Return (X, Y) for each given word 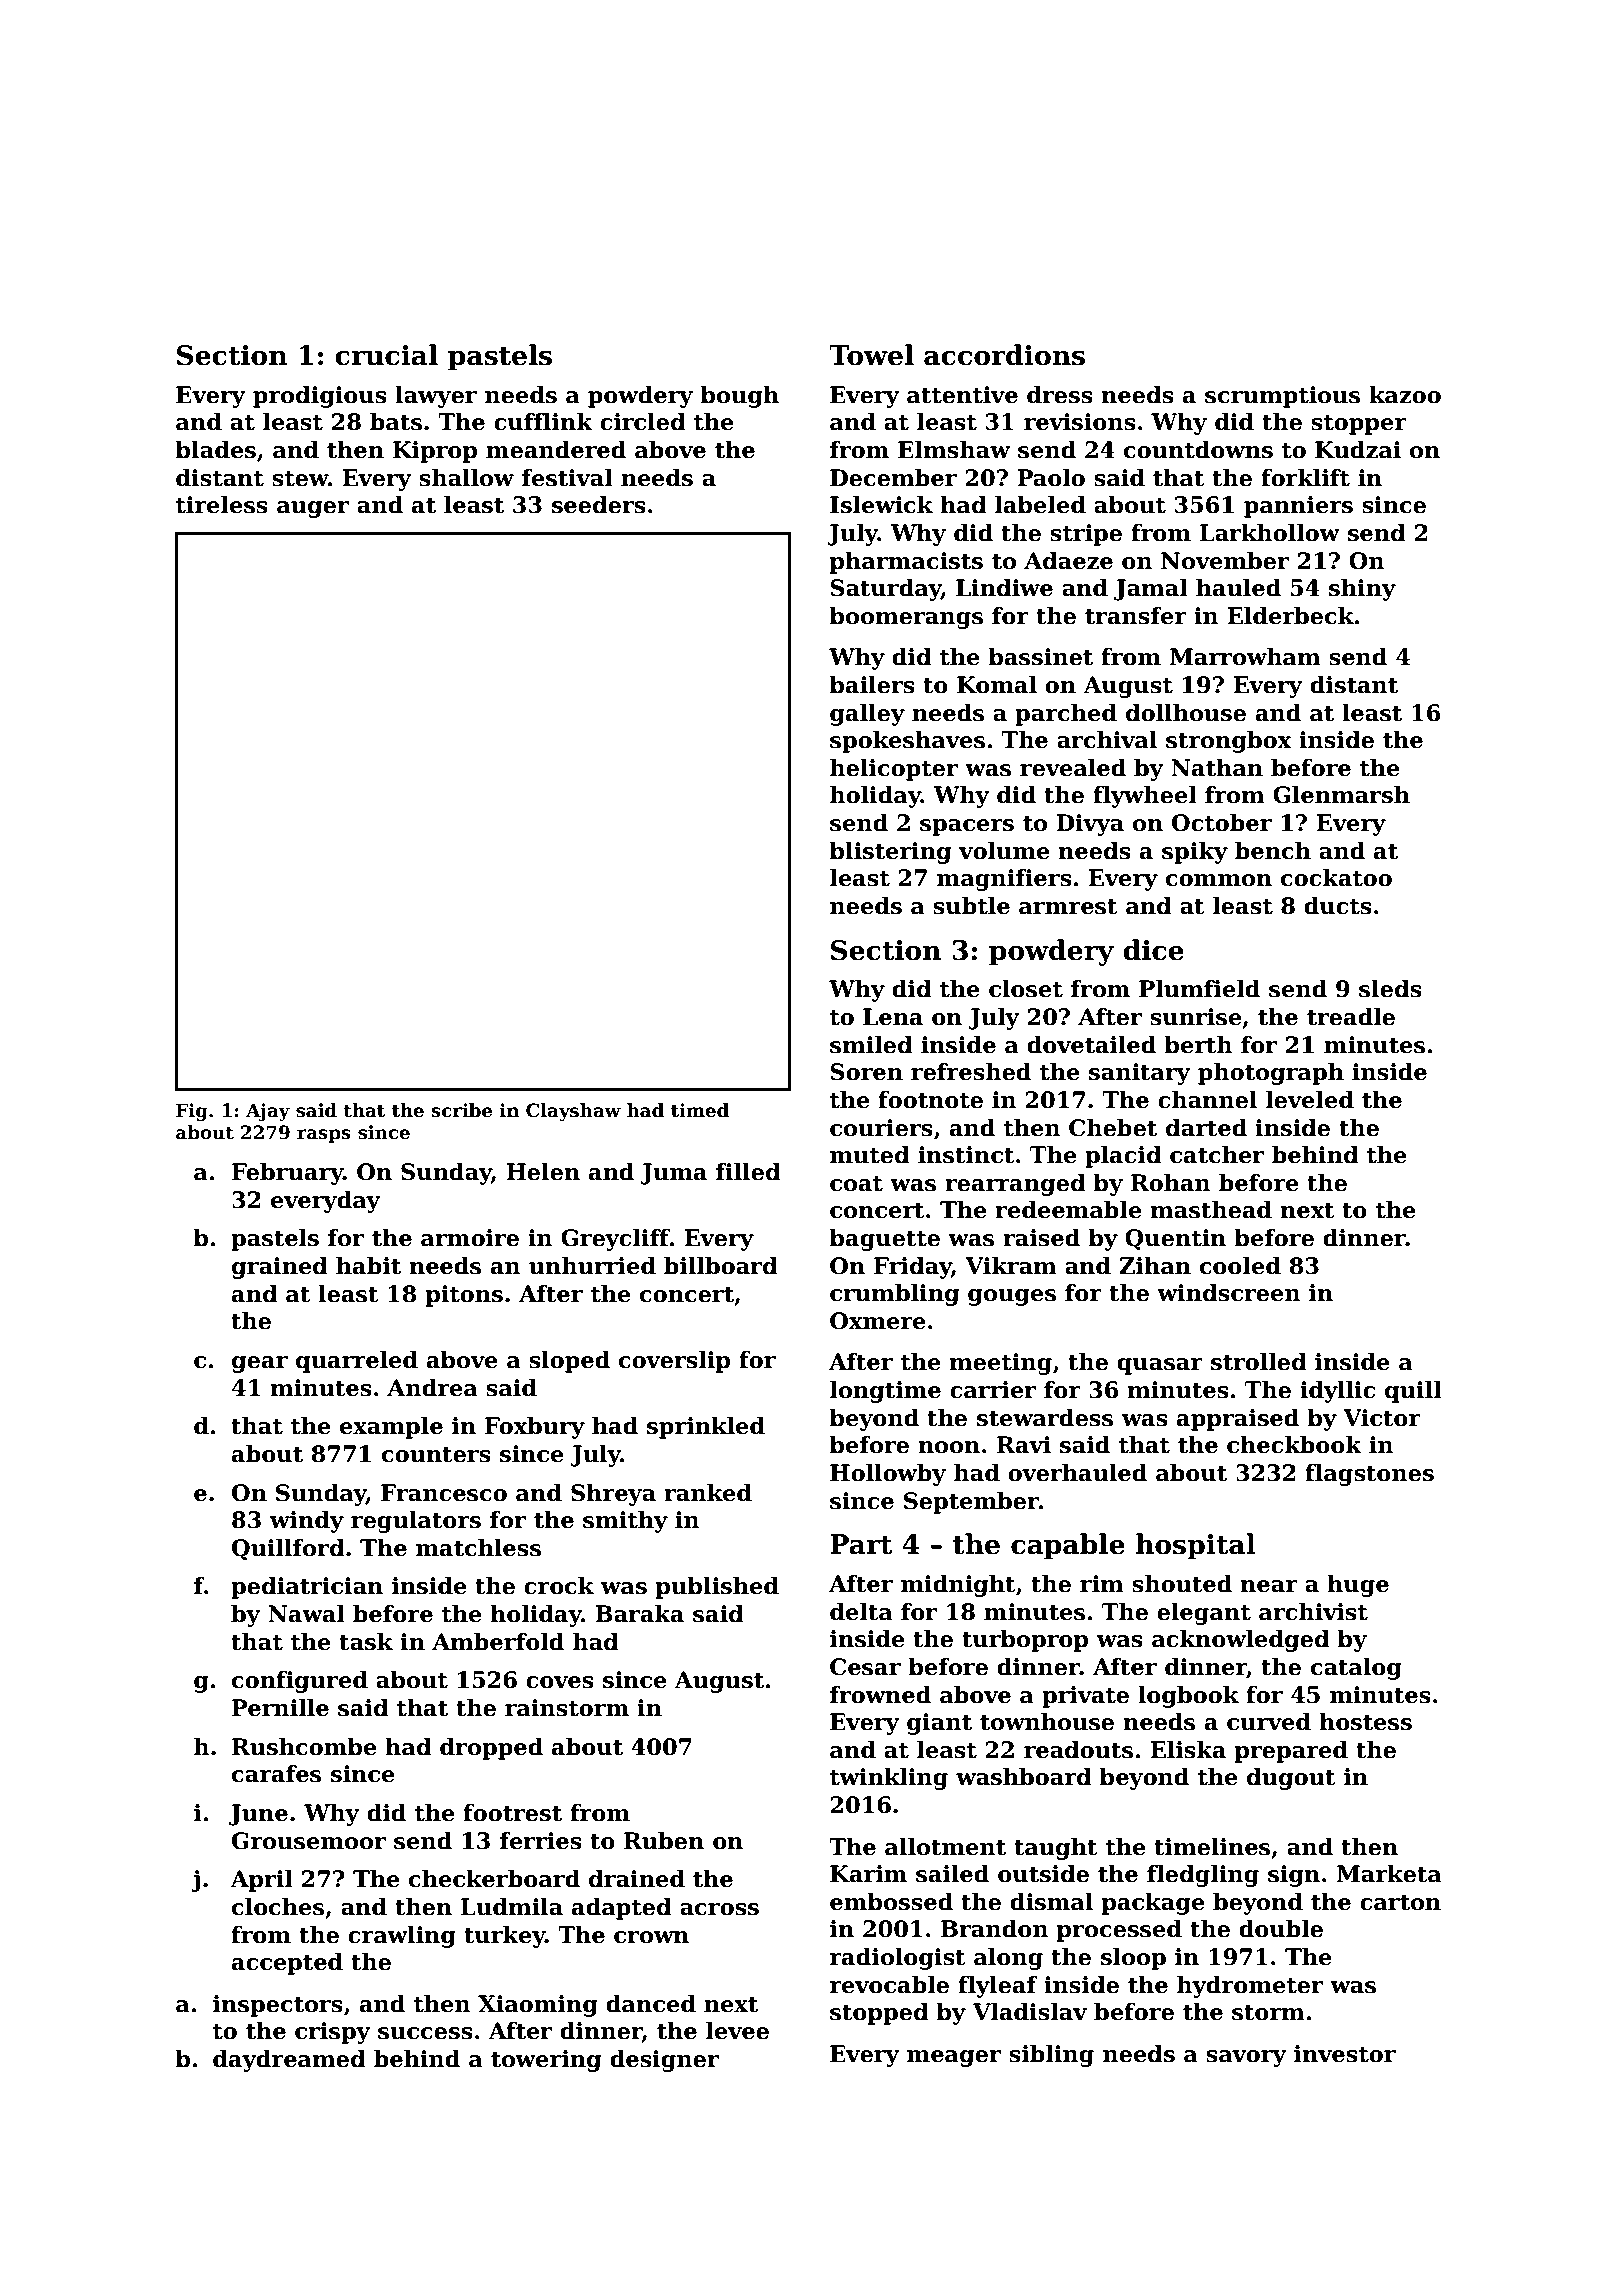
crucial (386, 355)
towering (546, 2061)
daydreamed (289, 2061)
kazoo (1405, 395)
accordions (1004, 355)
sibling (1051, 2056)
